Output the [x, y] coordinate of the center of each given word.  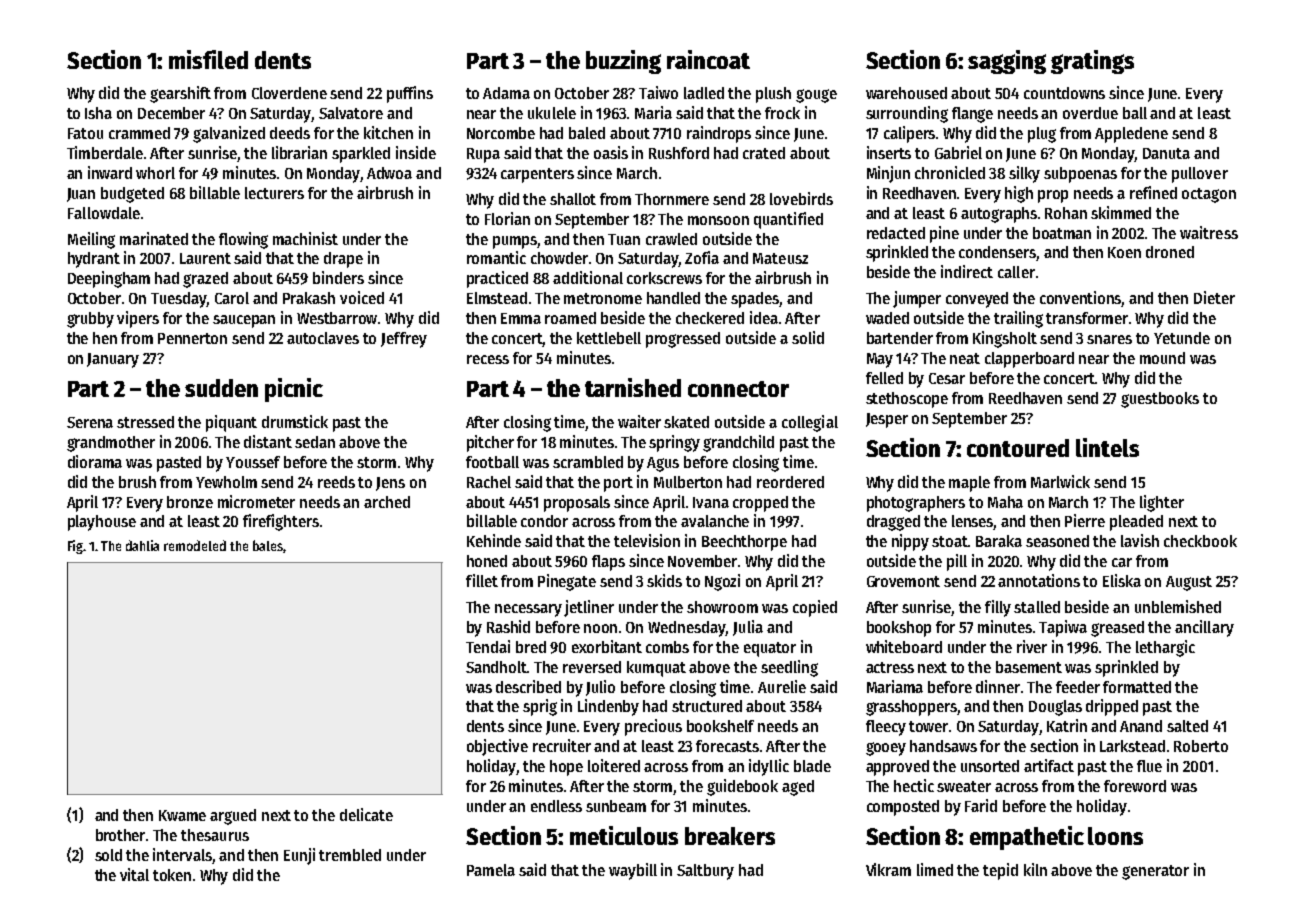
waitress [1209, 232]
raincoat [708, 59]
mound [1162, 358]
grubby [90, 320]
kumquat [656, 669]
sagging [1007, 62]
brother [121, 835]
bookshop [899, 629]
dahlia [142, 545]
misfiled [208, 59]
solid [808, 337]
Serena [90, 422]
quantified [788, 220]
